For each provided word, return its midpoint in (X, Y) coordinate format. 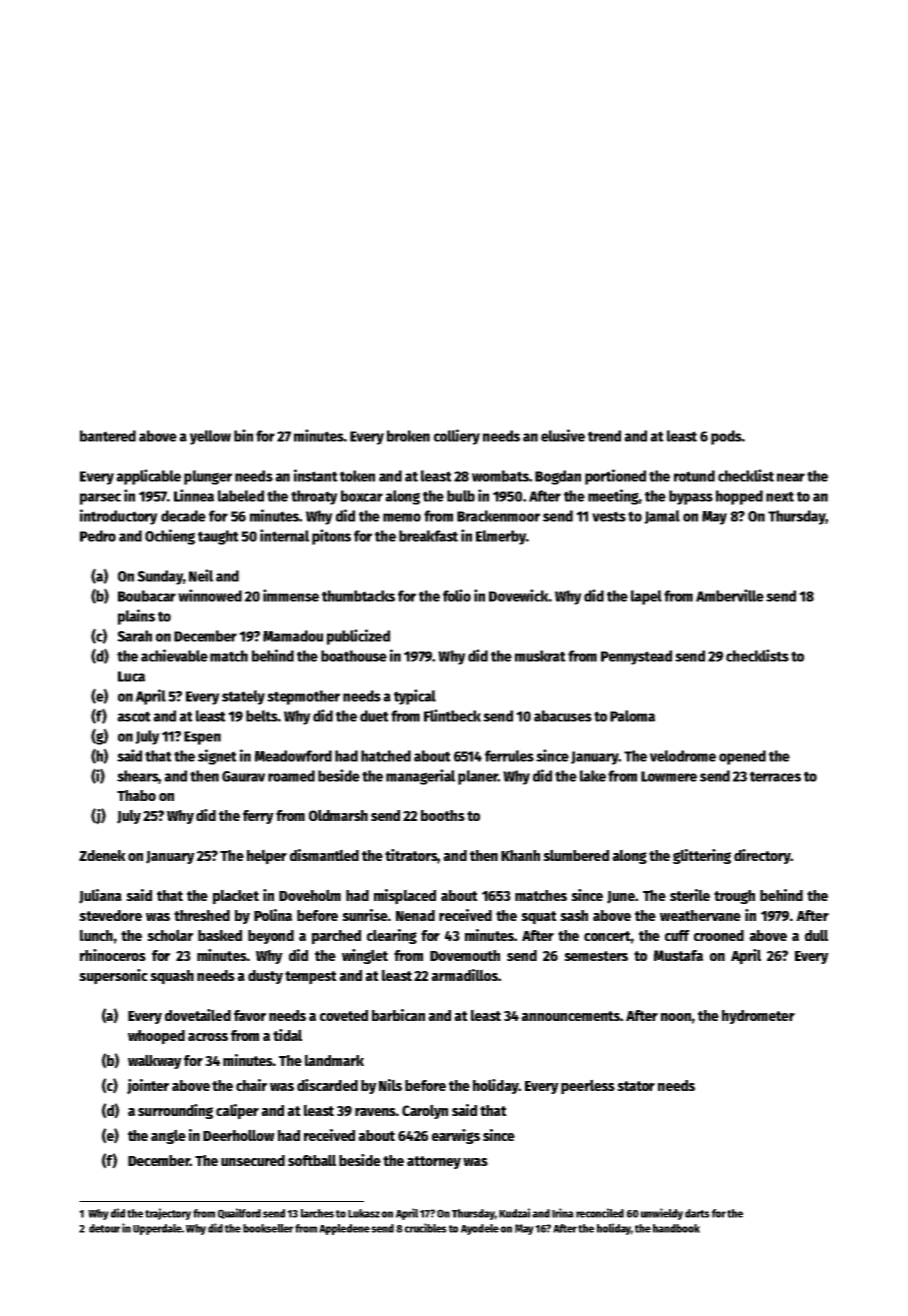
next (780, 496)
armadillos (464, 975)
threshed (202, 915)
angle (168, 1136)
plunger (208, 477)
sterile (690, 895)
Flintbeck (452, 715)
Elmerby (501, 537)
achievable (174, 655)
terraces (775, 776)
